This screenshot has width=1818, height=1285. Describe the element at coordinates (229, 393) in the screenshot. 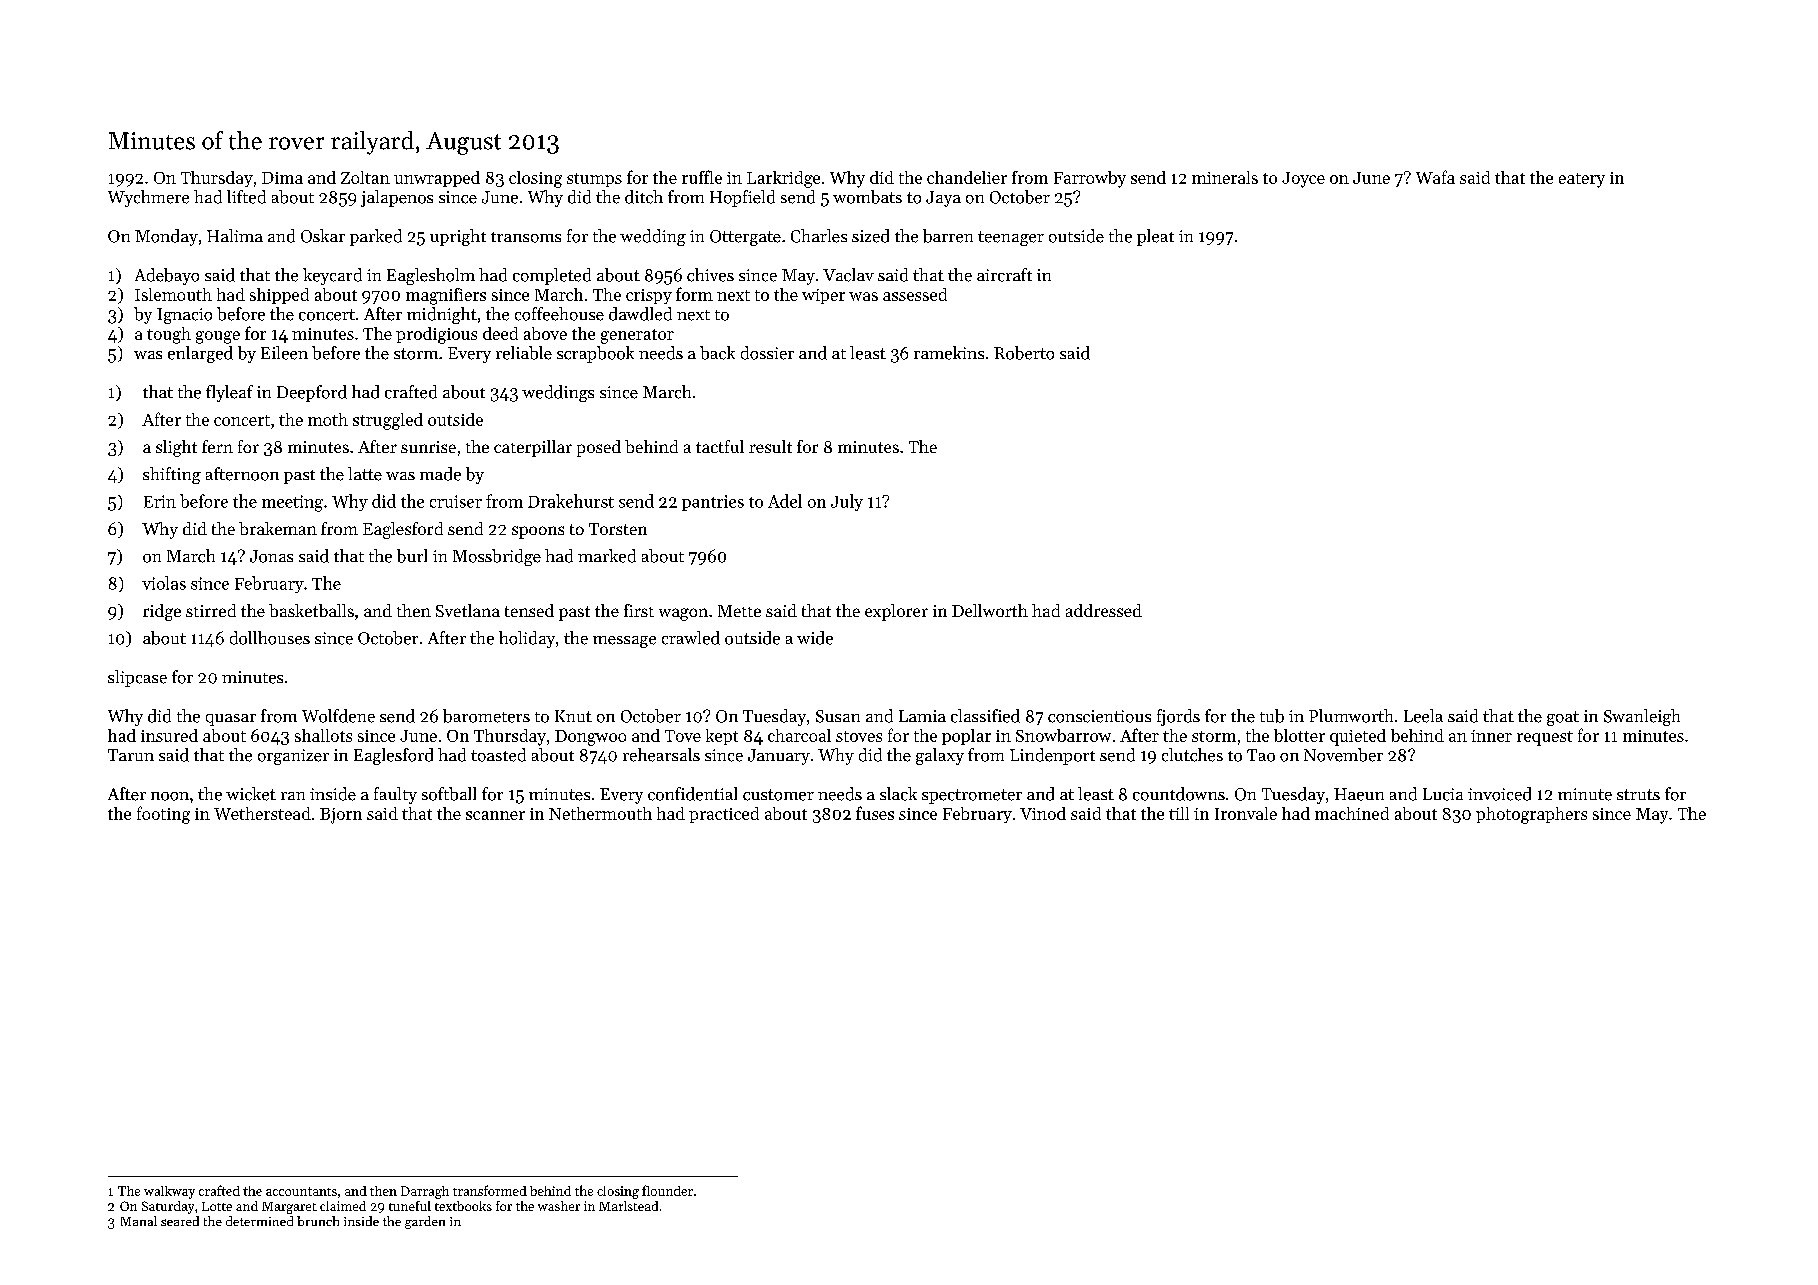

I see `flyleaf` at that location.
